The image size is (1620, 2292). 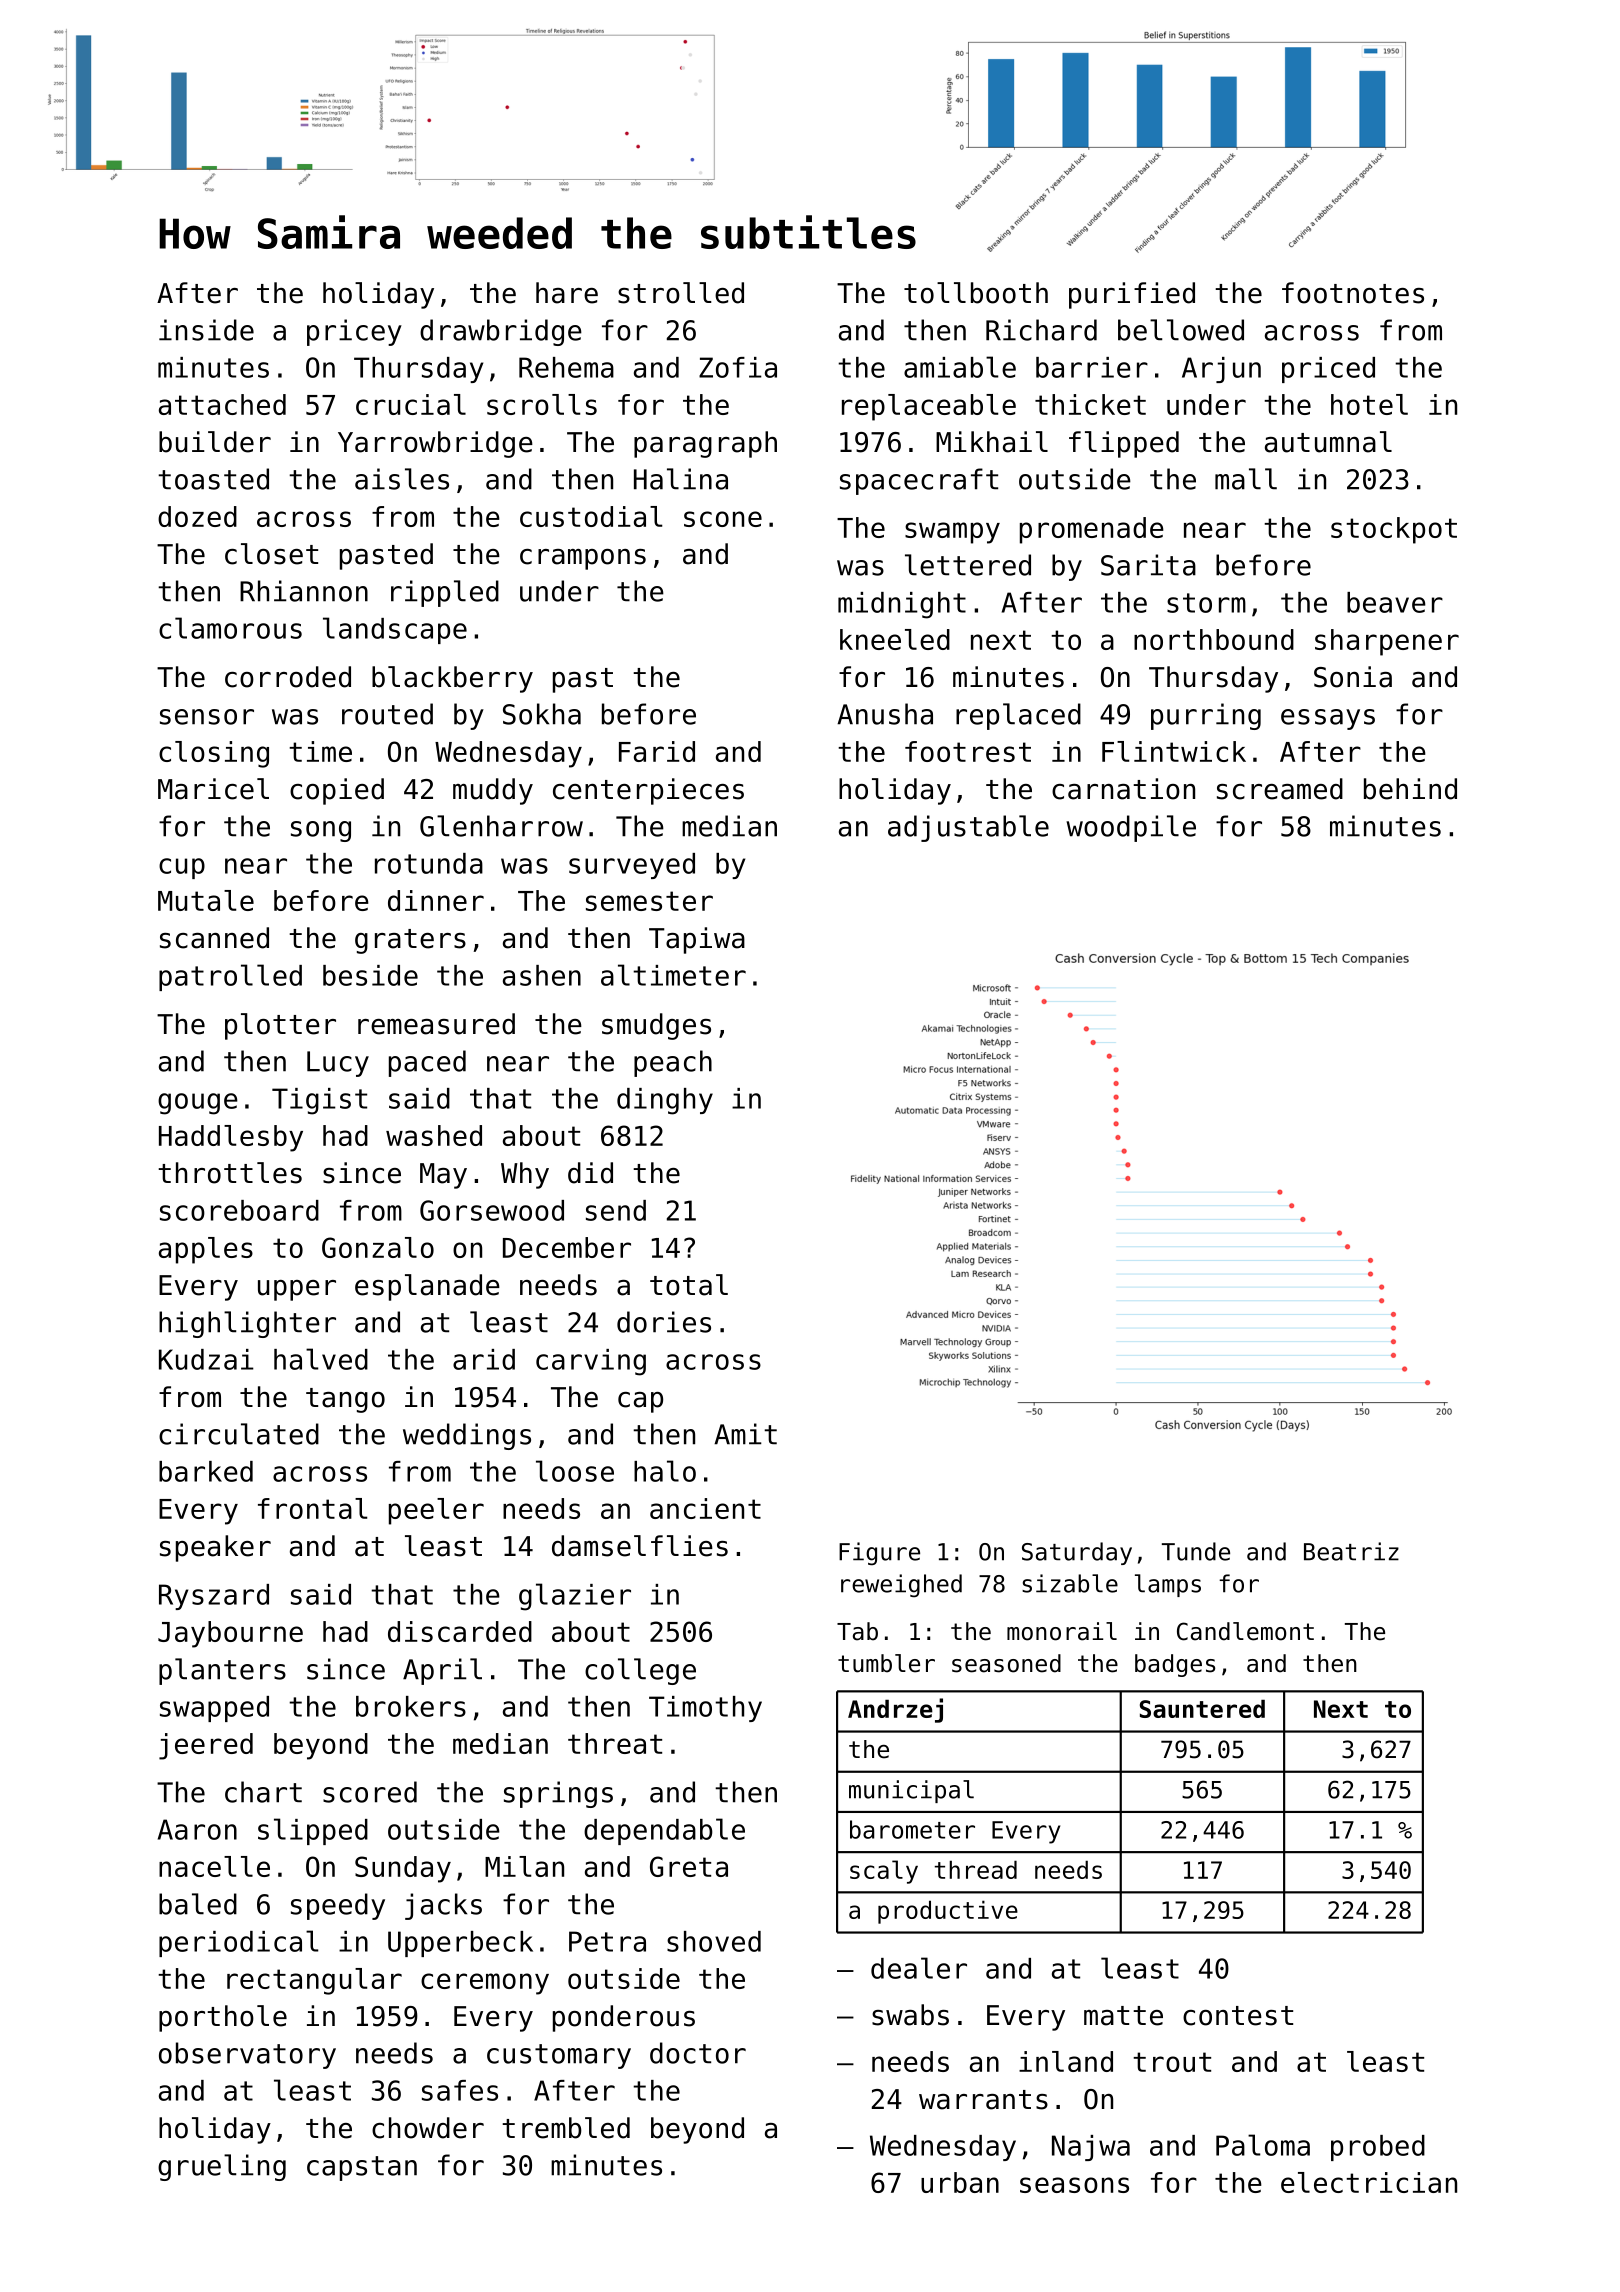 I want to click on Beatriz, so click(x=1351, y=1551).
